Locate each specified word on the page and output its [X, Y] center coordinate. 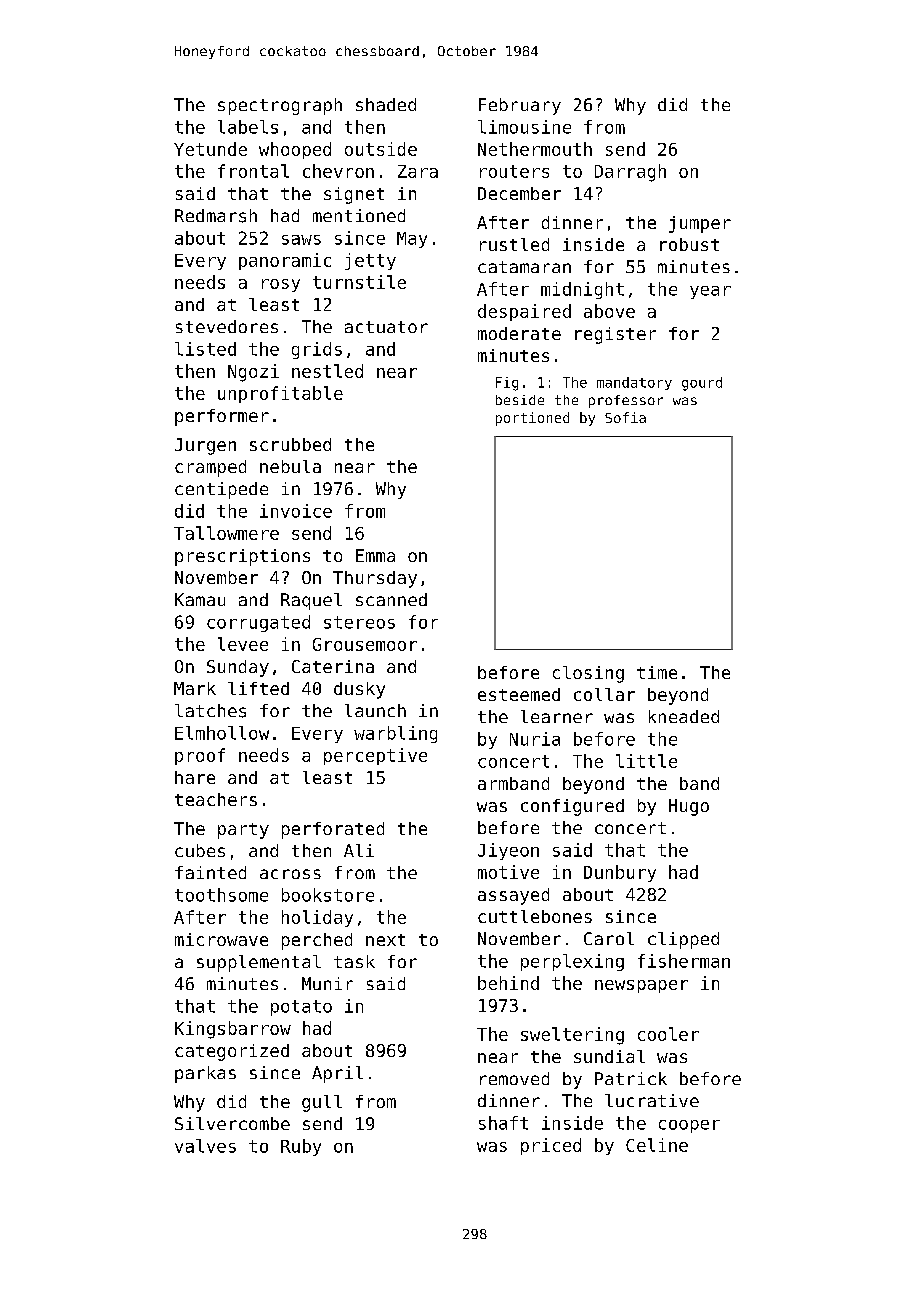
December [519, 193]
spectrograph [280, 106]
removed [514, 1078]
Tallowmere [226, 533]
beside [520, 400]
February [520, 106]
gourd [702, 384]
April [337, 1074]
